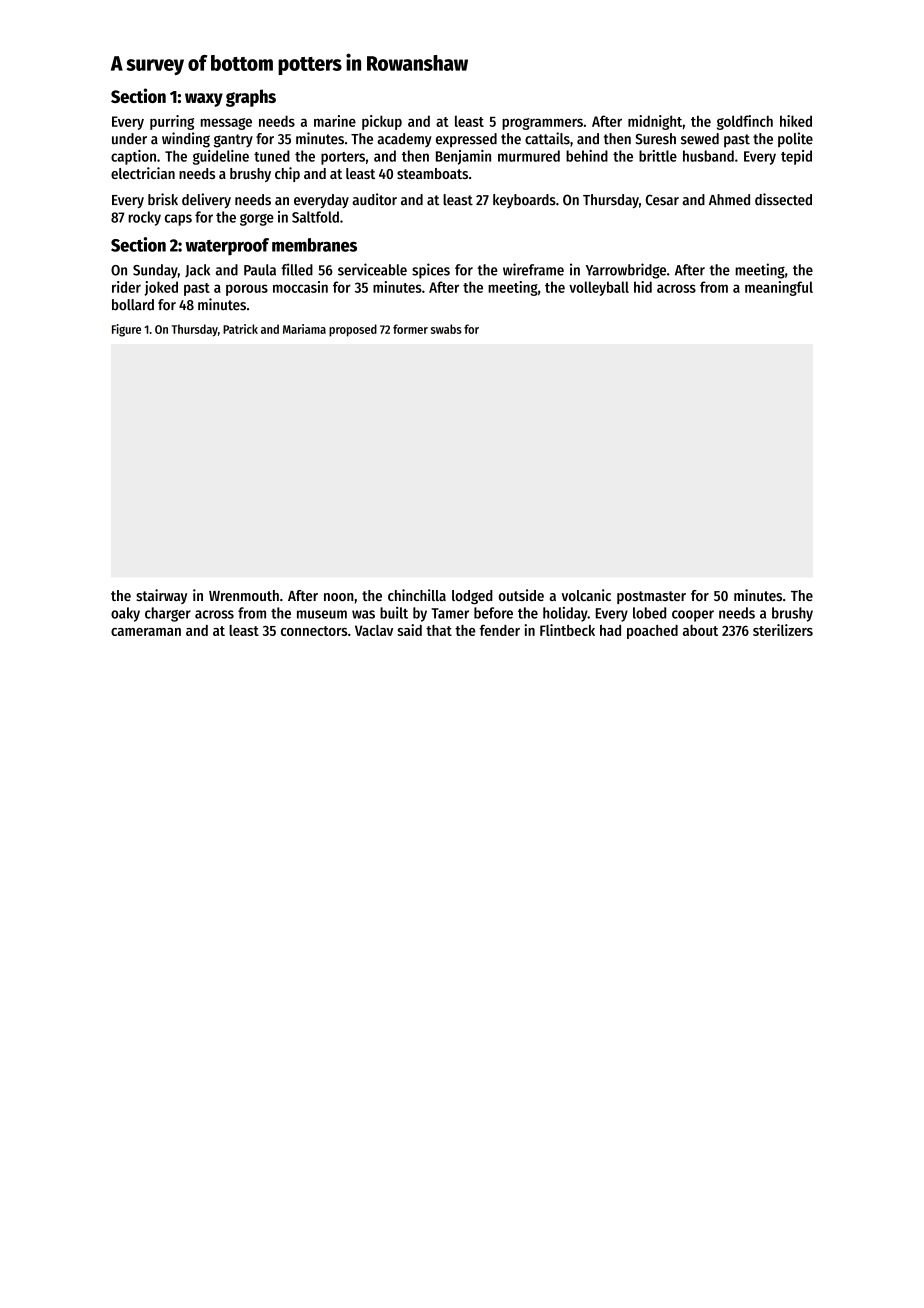  Describe the element at coordinates (651, 597) in the screenshot. I see `postmaster` at that location.
